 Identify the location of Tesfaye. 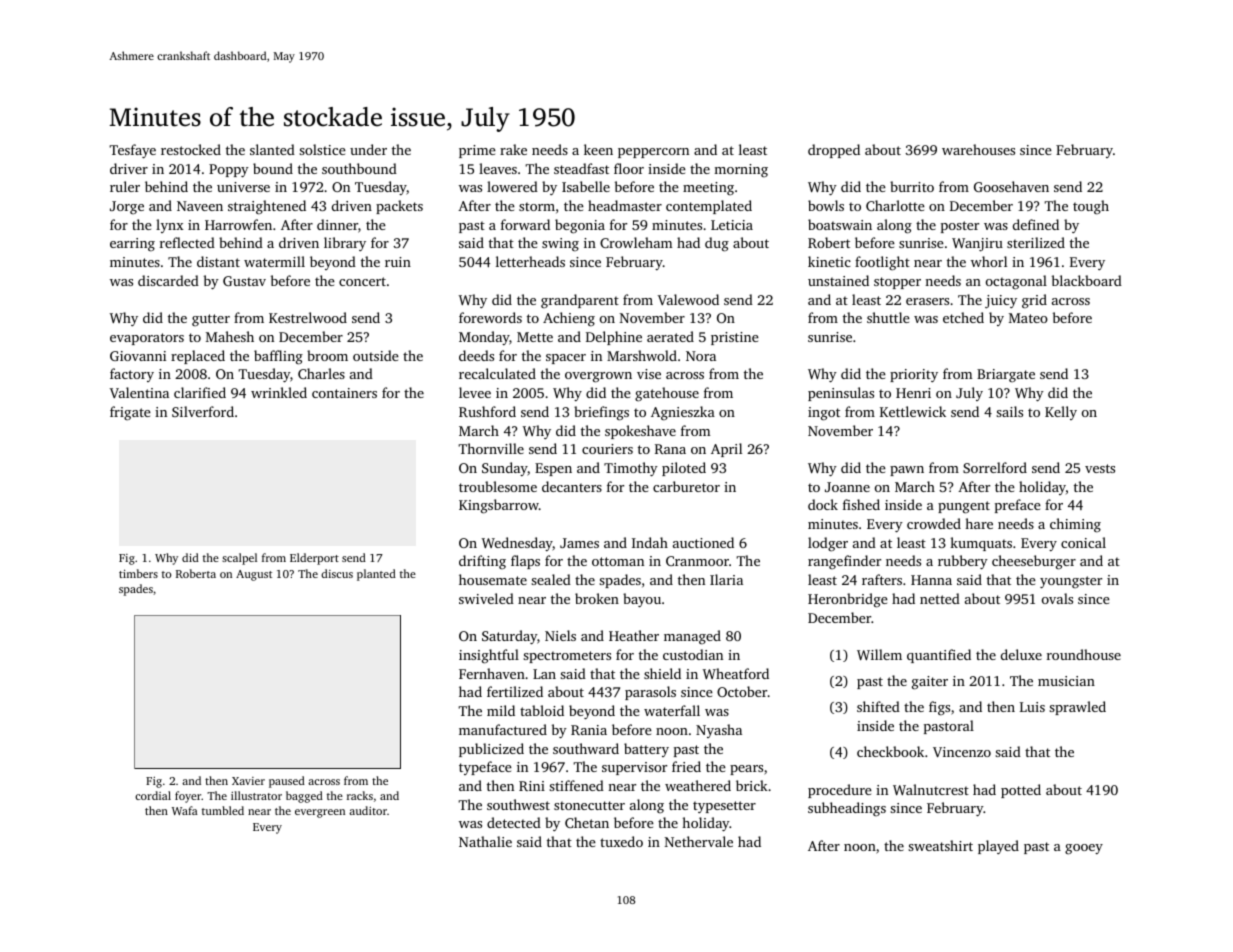
(132, 151).
